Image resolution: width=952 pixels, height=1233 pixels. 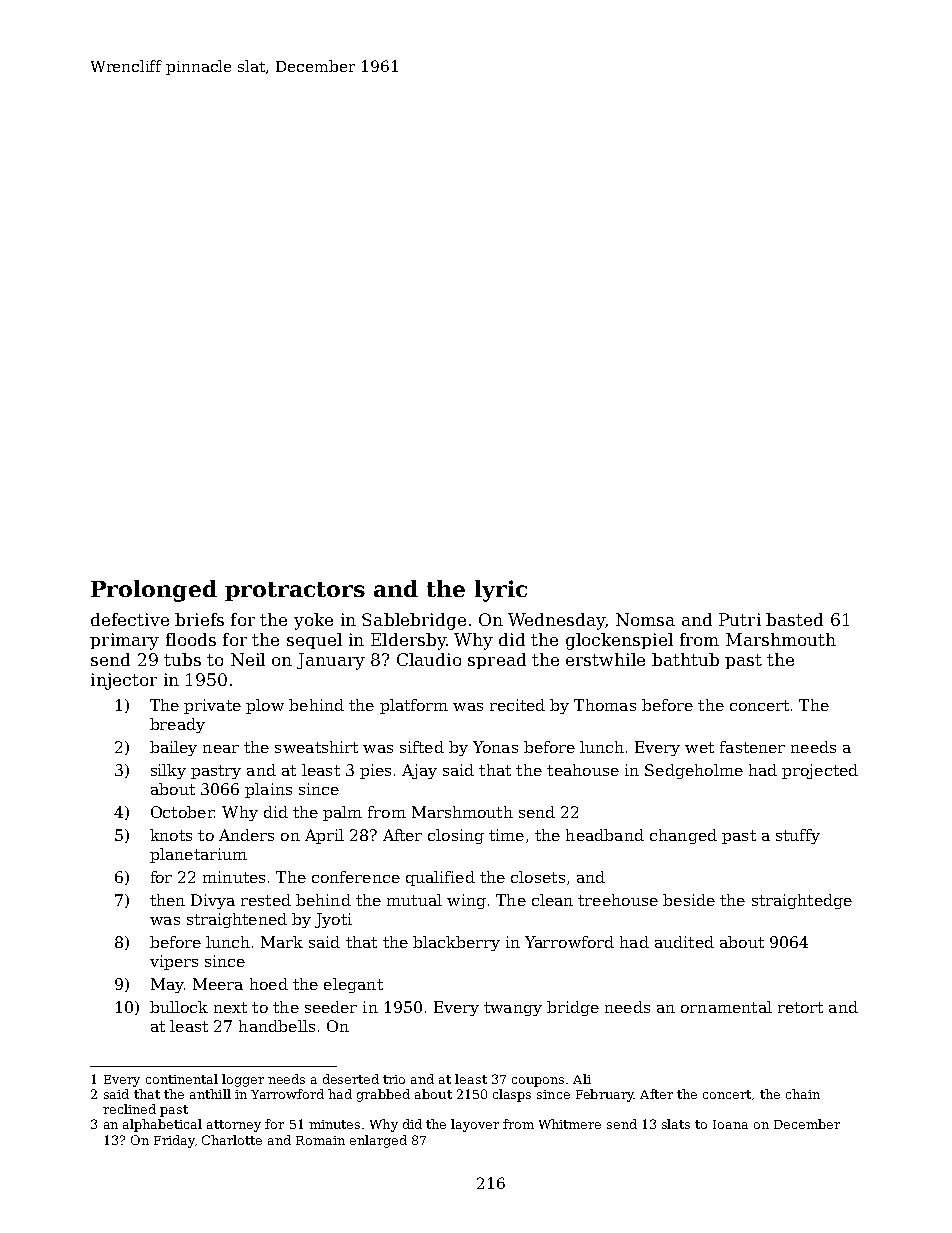 I want to click on twangy, so click(x=513, y=1009).
